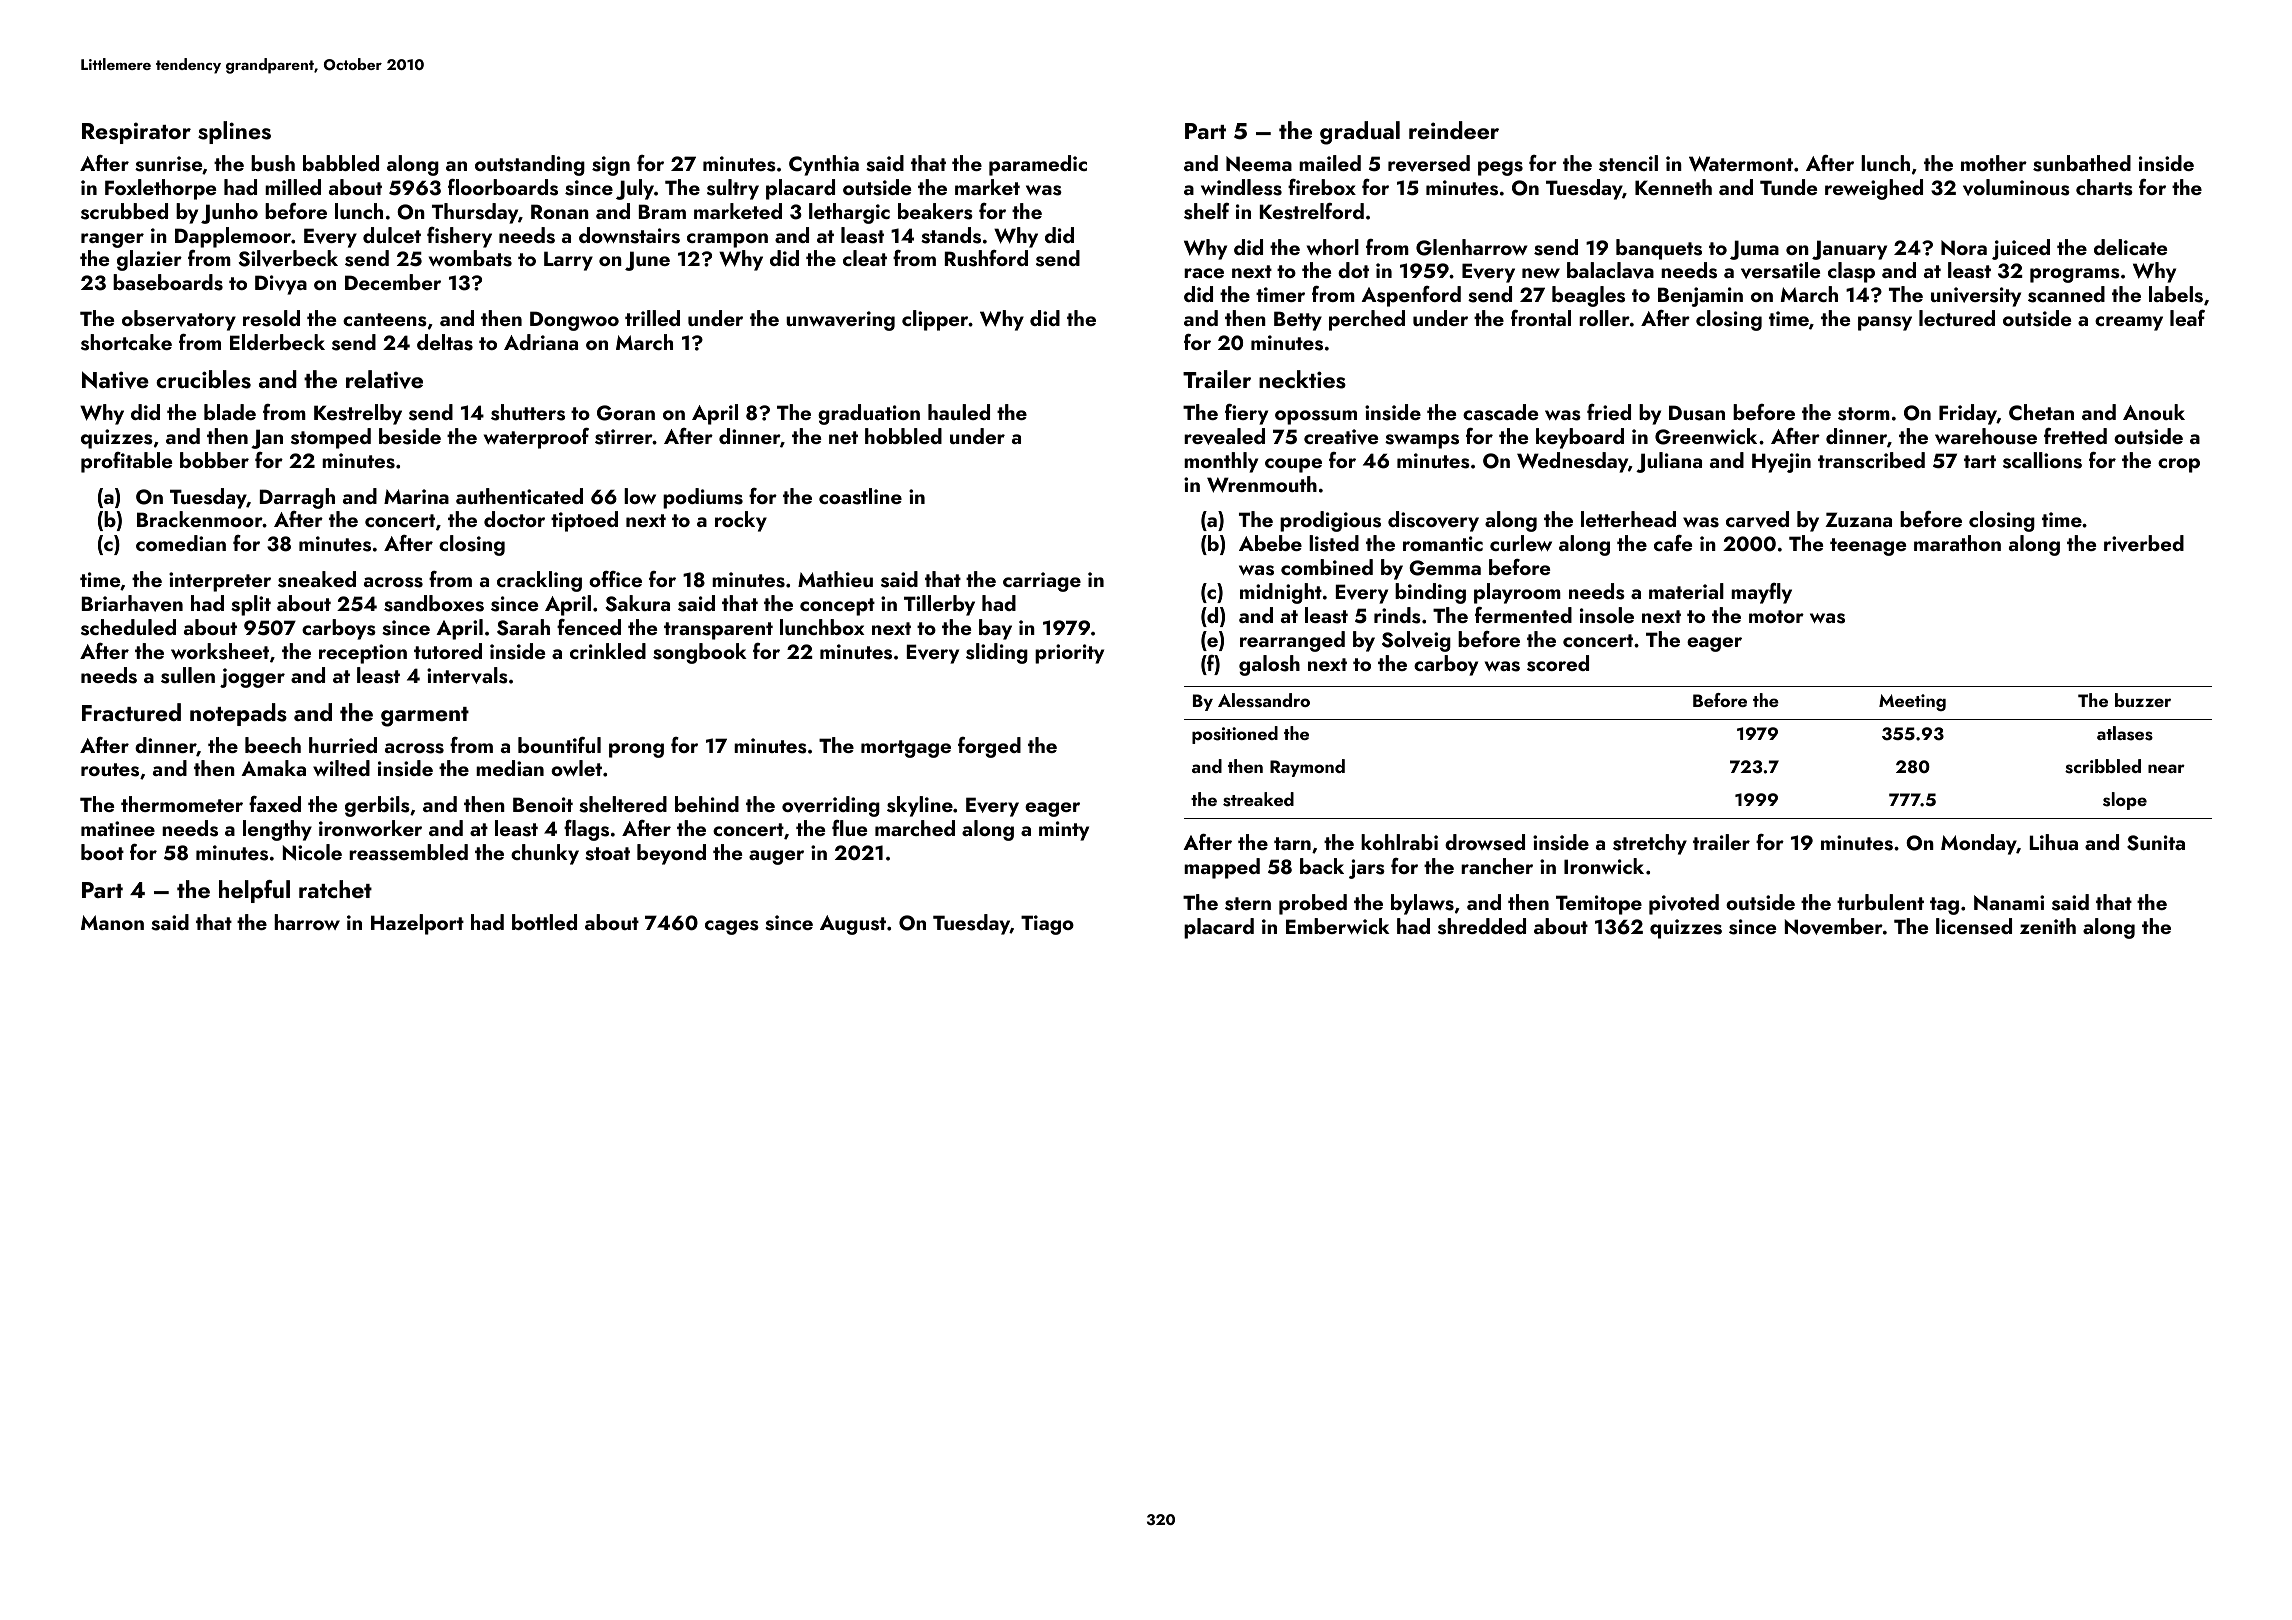 The image size is (2292, 1620). I want to click on coupe, so click(1293, 465).
